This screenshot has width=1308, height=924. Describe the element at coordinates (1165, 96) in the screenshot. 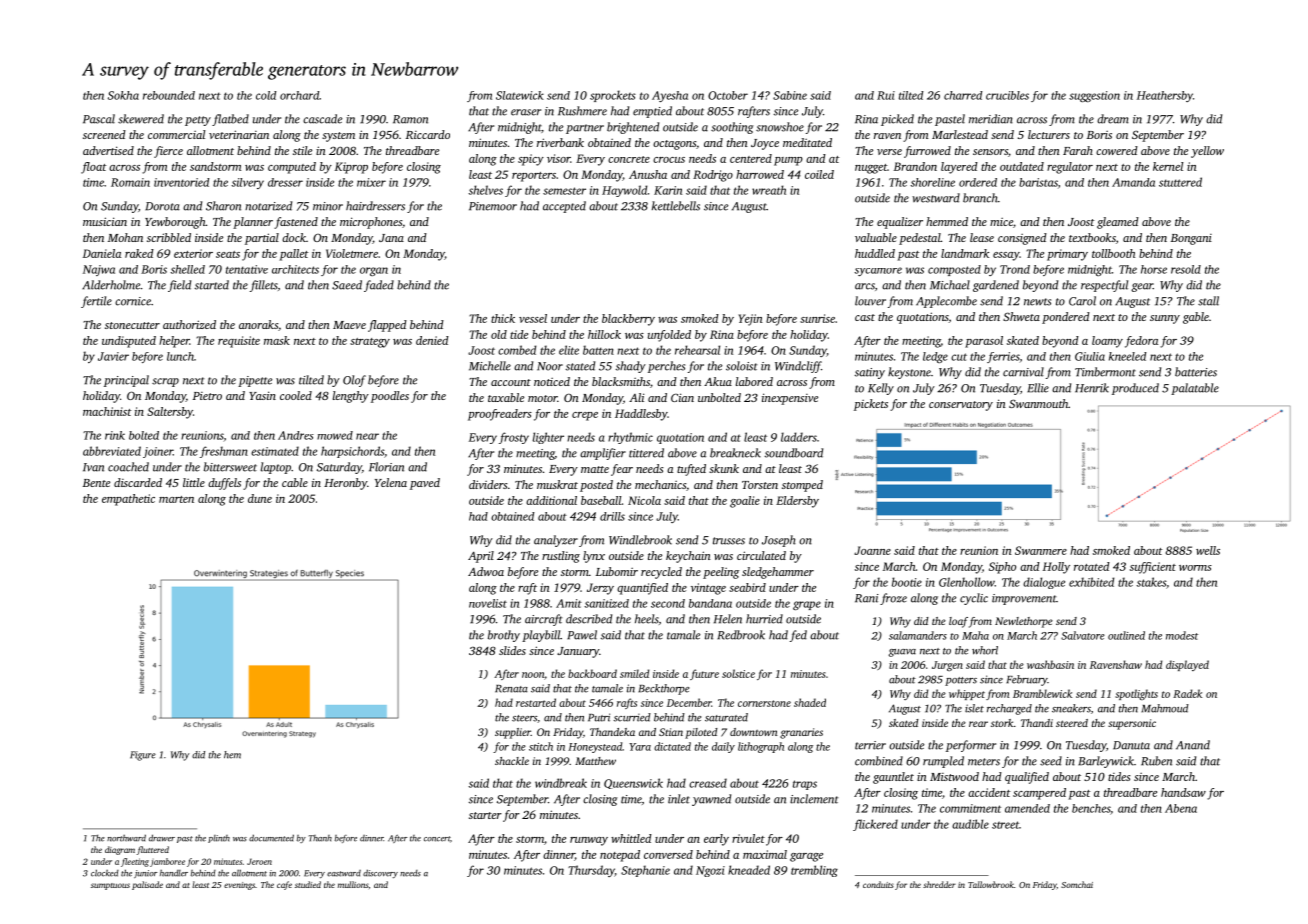

I see `Heathersby` at that location.
